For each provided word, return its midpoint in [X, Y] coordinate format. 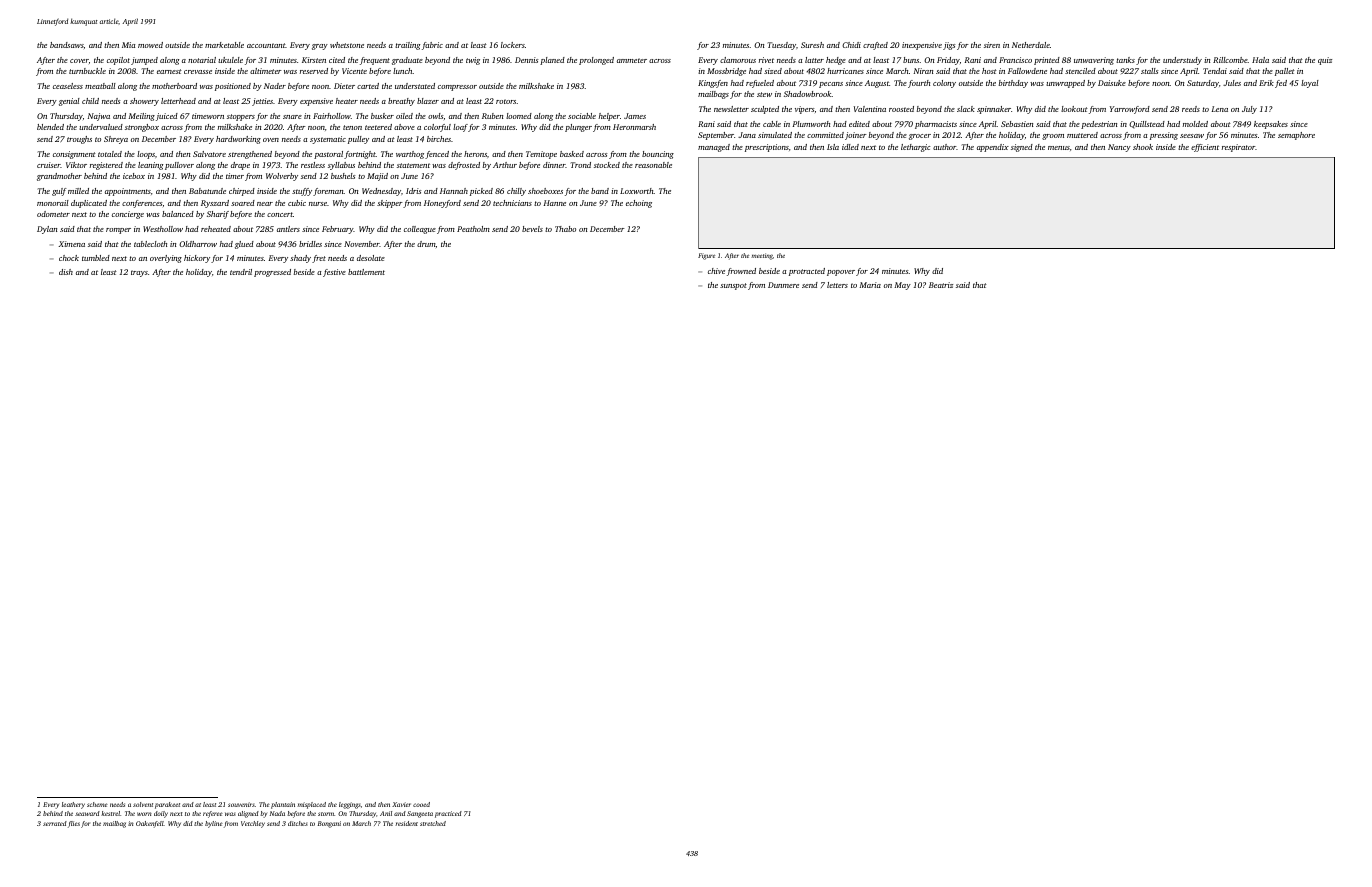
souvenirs [241, 804]
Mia [128, 45]
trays [139, 273]
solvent [143, 804]
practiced [448, 814]
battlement [366, 272]
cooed [421, 804]
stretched [433, 823]
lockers [513, 45]
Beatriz [941, 285]
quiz [1325, 61]
